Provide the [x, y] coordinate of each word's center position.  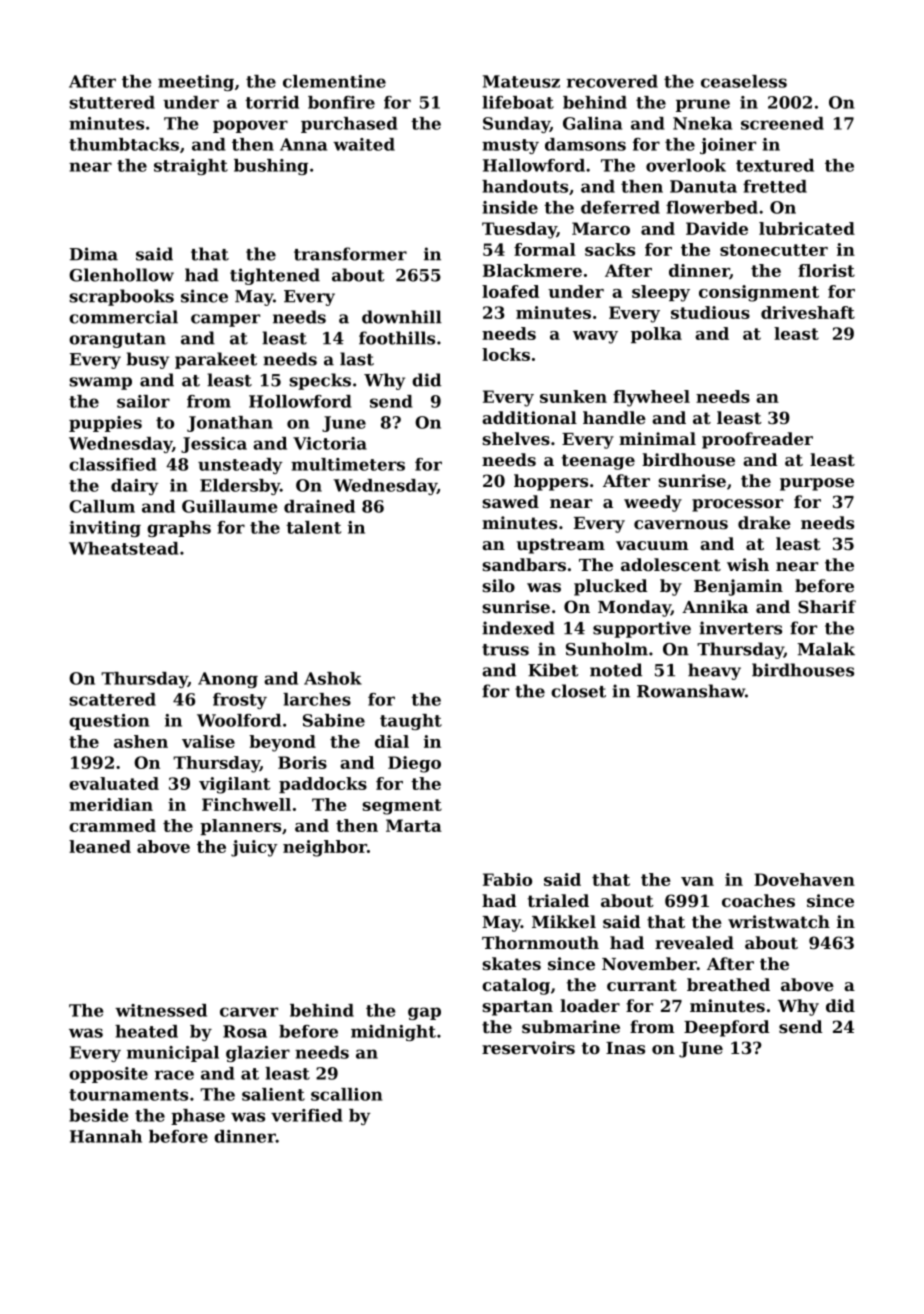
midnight [393, 1033]
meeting [196, 83]
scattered [112, 699]
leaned [100, 846]
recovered [612, 81]
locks [506, 354]
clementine [334, 81]
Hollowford [300, 401]
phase [198, 1117]
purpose [817, 484]
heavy [714, 671]
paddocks [323, 785]
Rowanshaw [691, 691]
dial [392, 741]
